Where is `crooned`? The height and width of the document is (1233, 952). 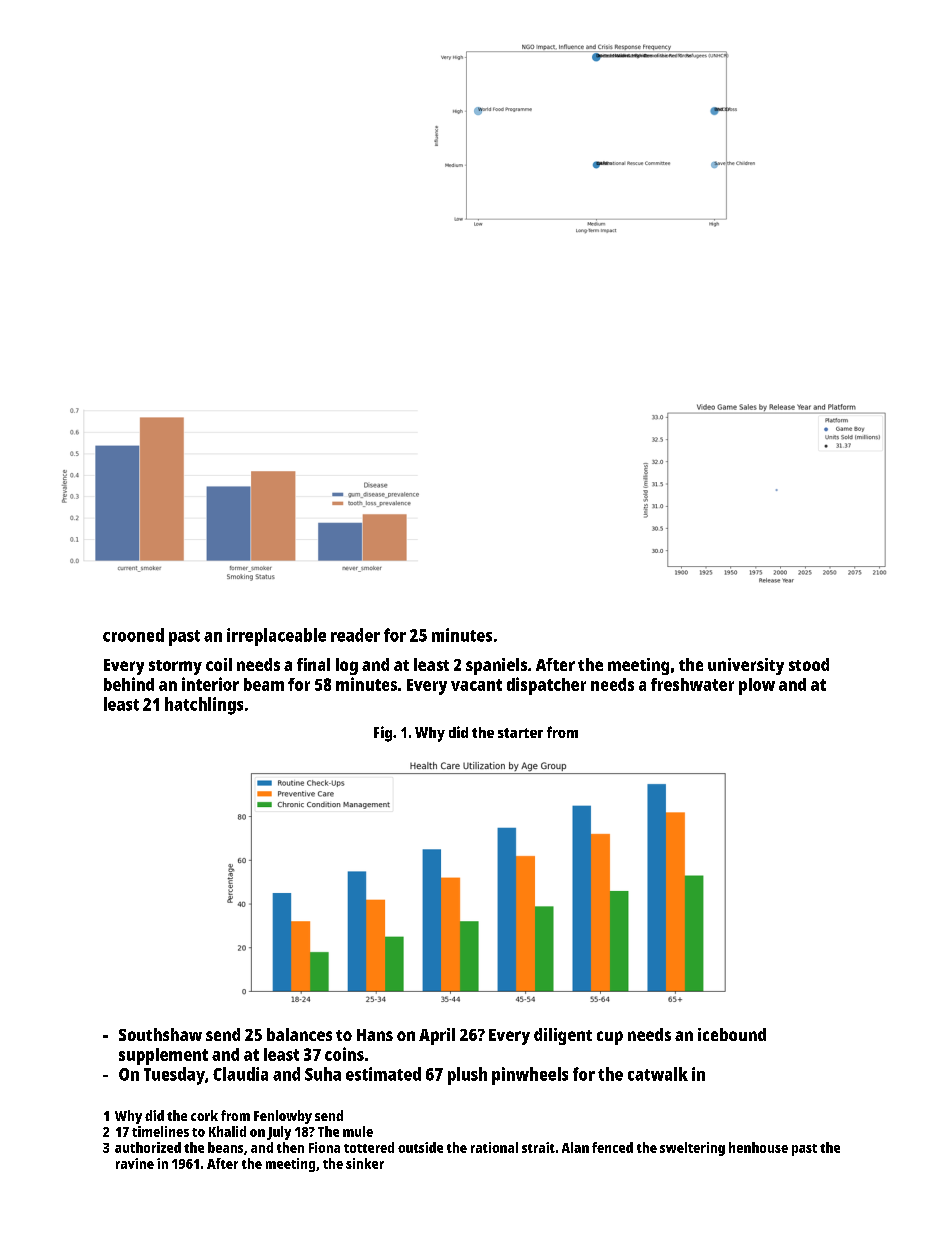 crooned is located at coordinates (133, 635).
